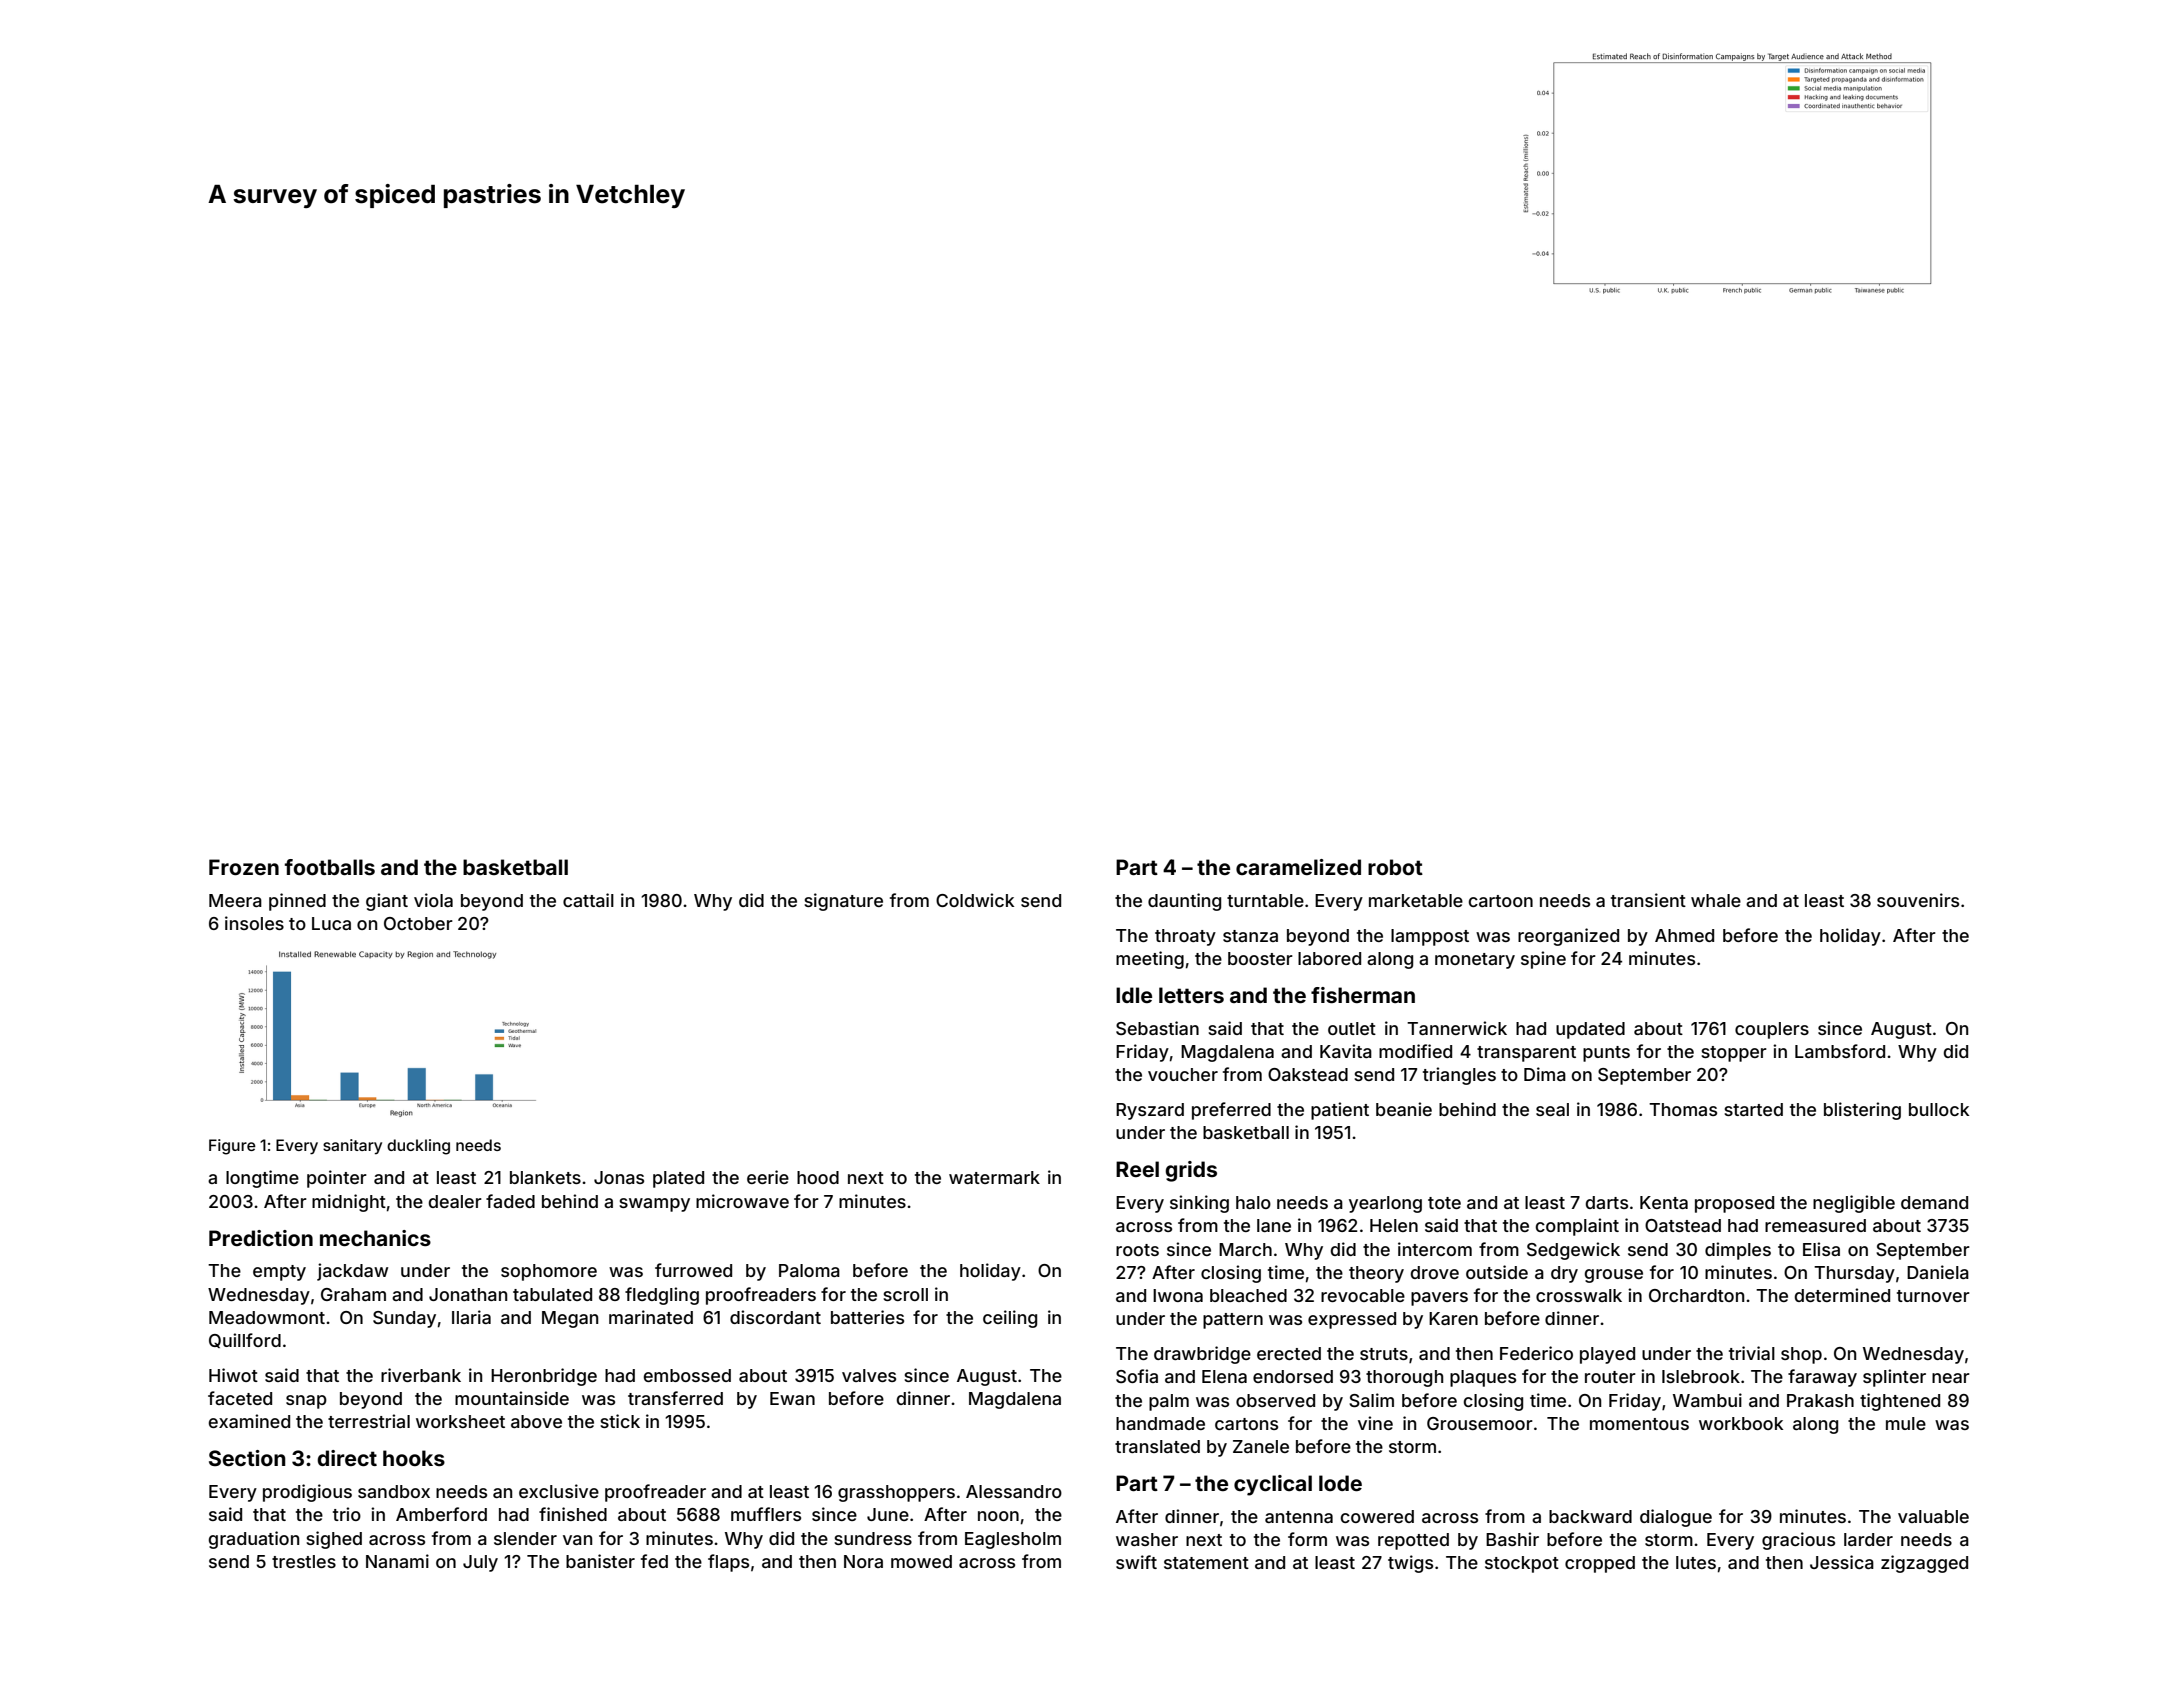  Describe the element at coordinates (1951, 1378) in the document. I see `near` at that location.
